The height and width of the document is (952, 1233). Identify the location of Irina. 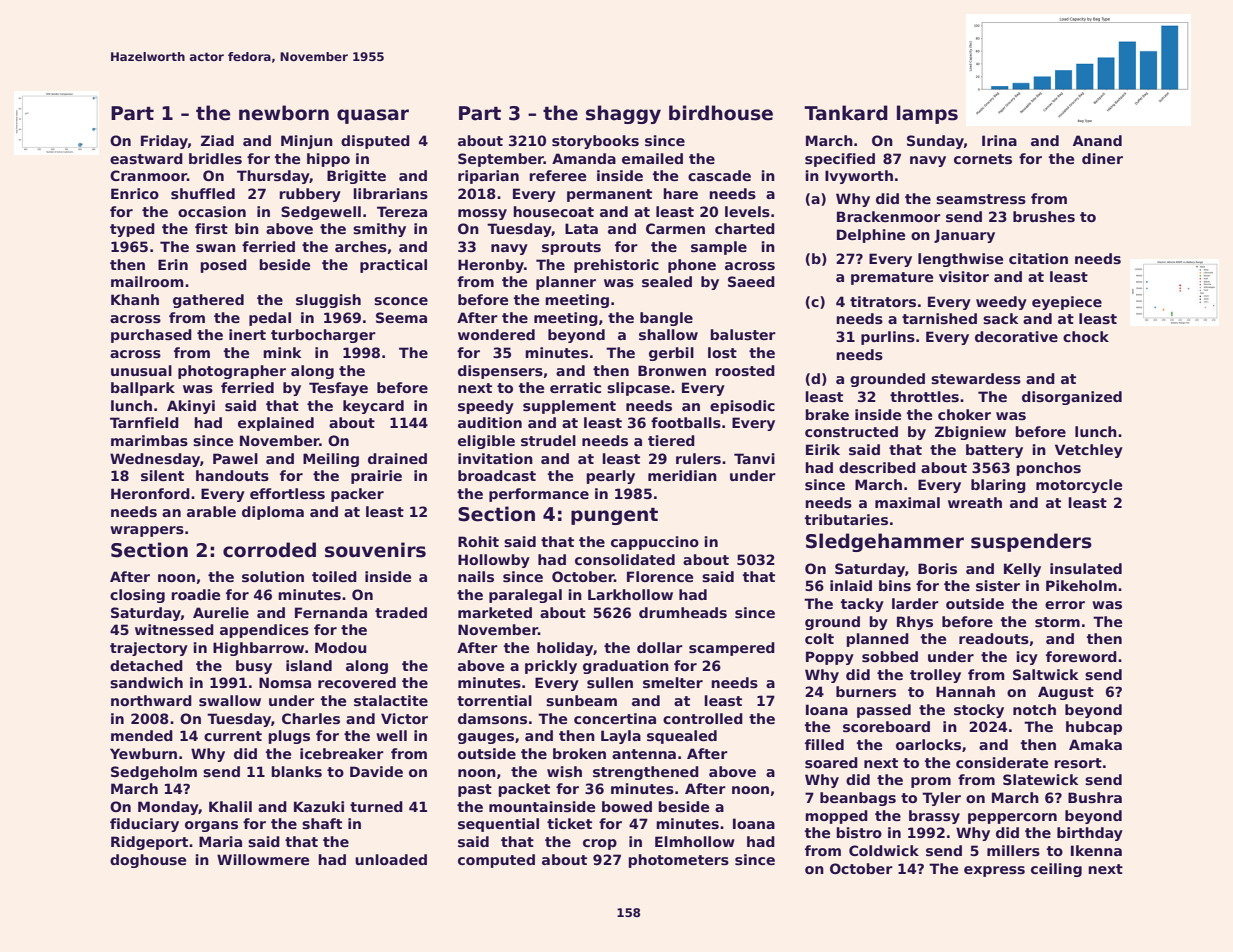
(999, 140).
